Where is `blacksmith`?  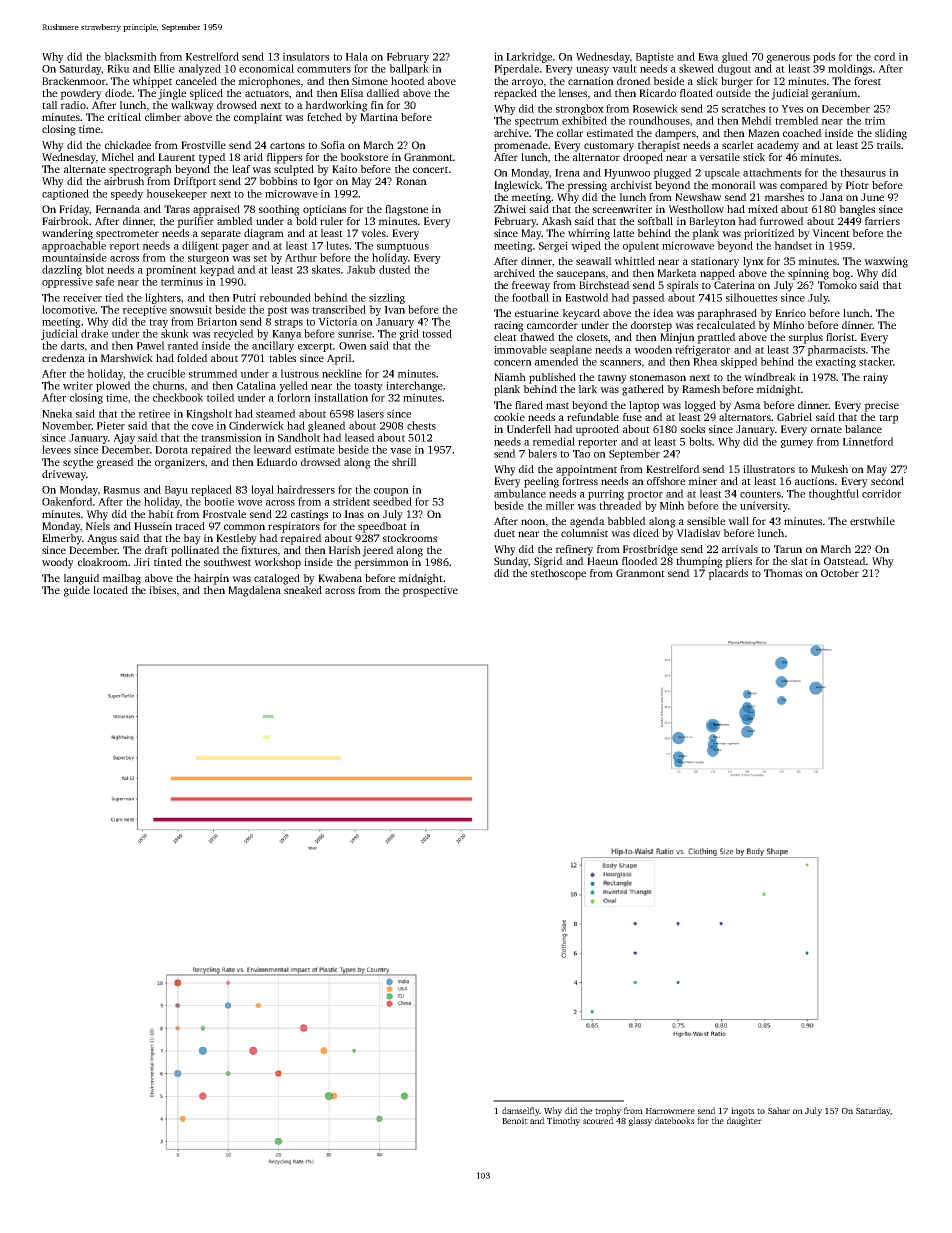
blacksmith is located at coordinates (130, 56).
